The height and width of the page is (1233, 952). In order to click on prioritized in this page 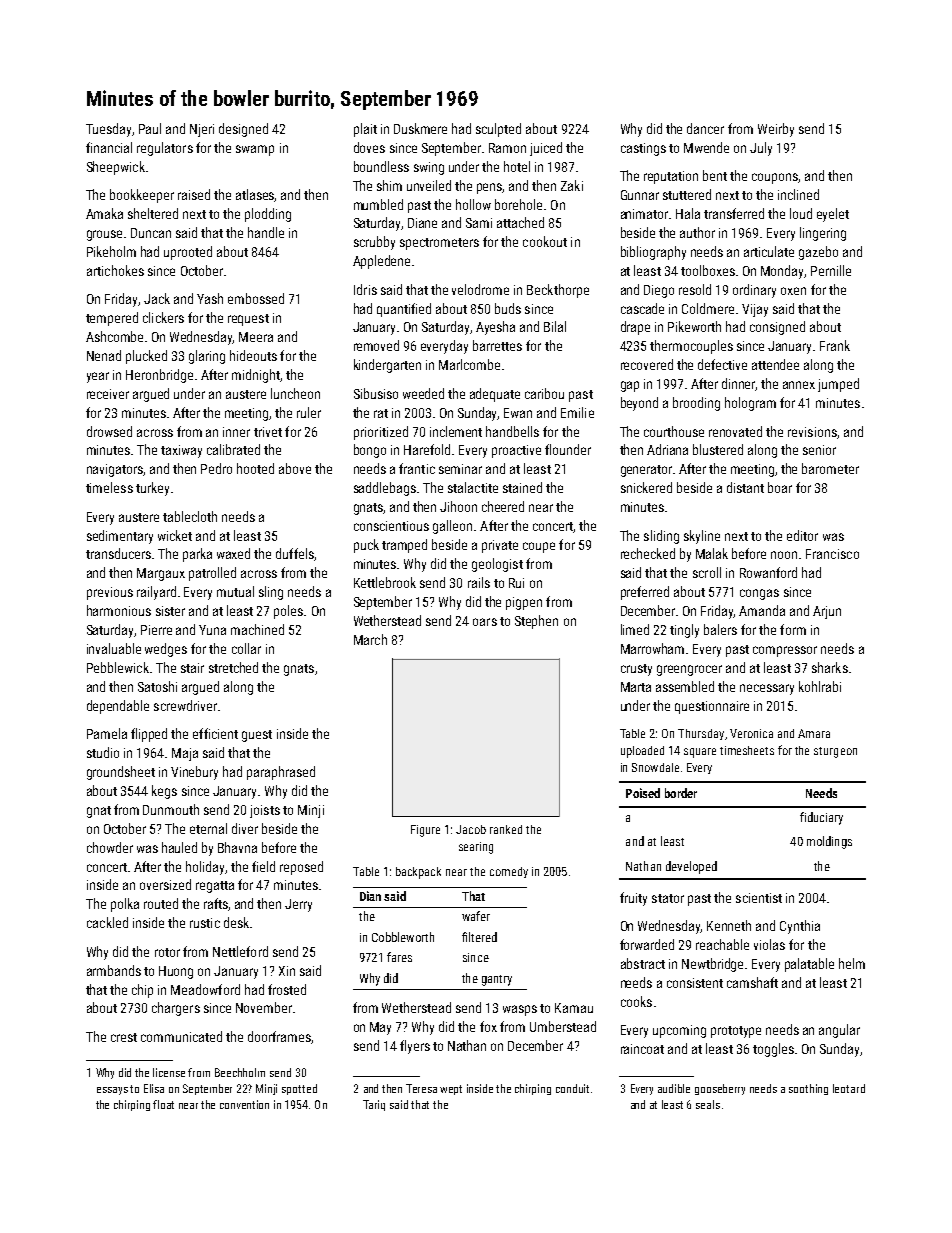, I will do `click(381, 433)`.
